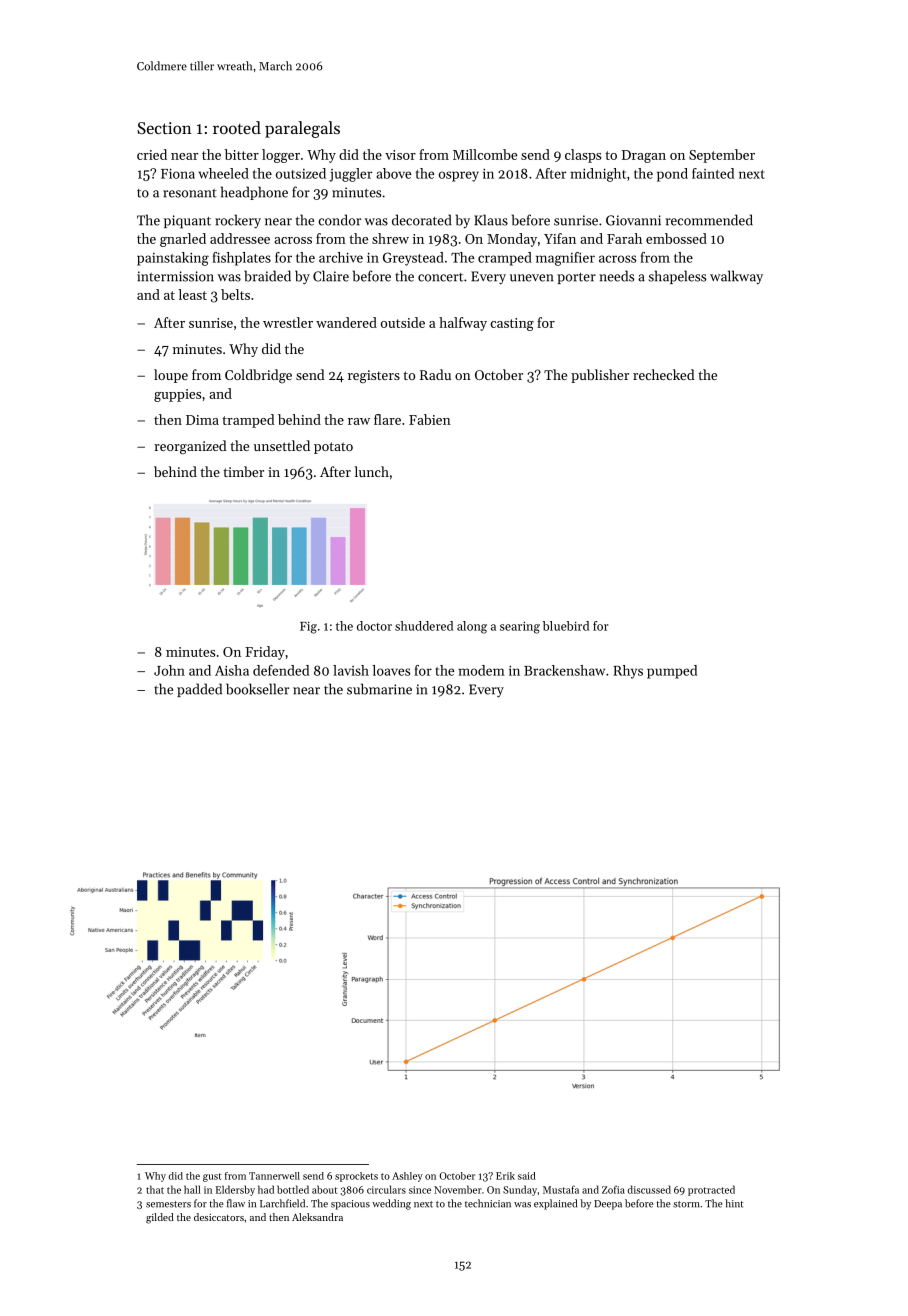  Describe the element at coordinates (219, 1217) in the screenshot. I see `desiccators` at that location.
